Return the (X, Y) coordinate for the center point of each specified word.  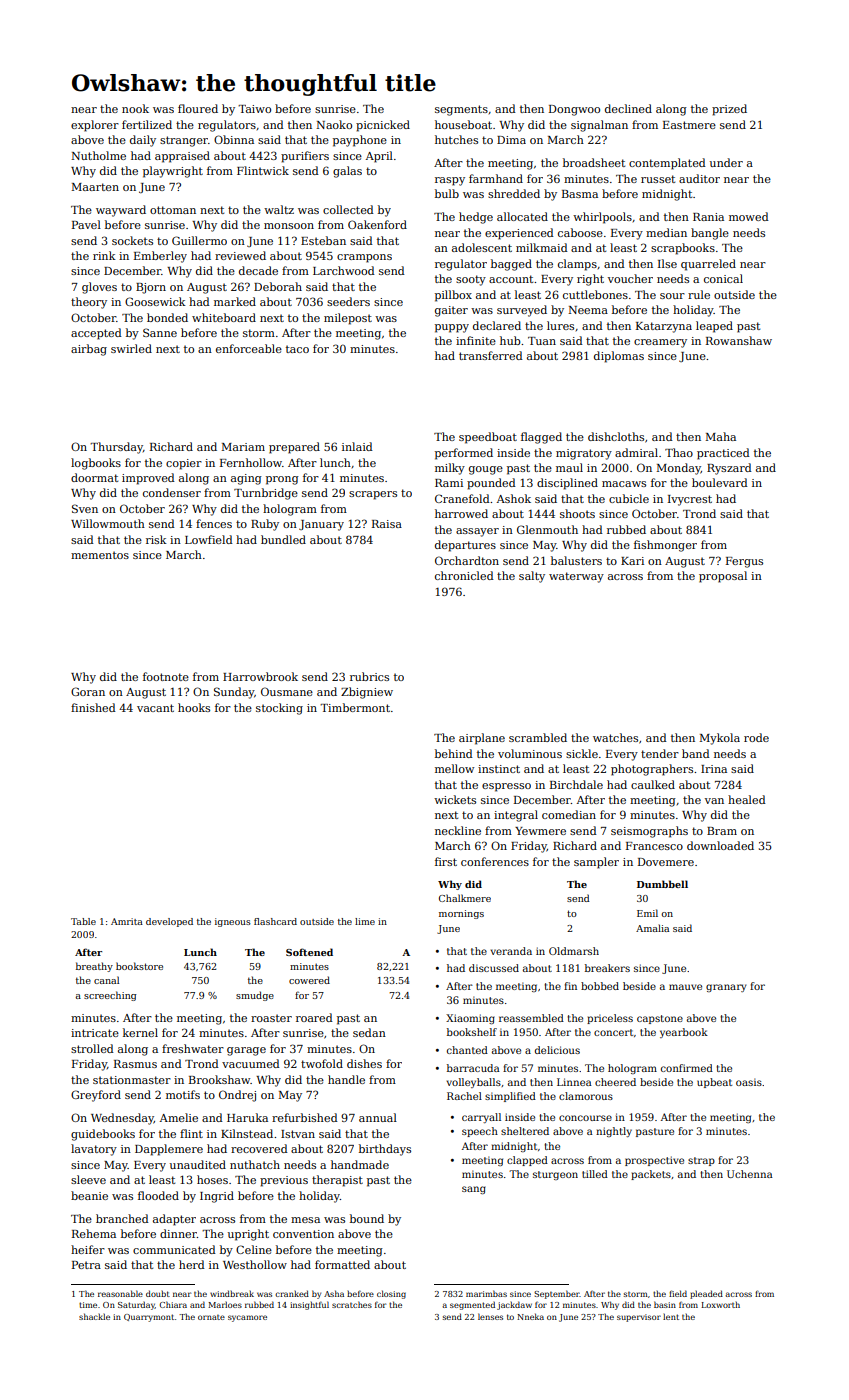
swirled (131, 348)
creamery (660, 343)
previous (284, 1181)
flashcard (275, 921)
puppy (452, 328)
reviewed (240, 255)
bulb (447, 193)
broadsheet (594, 162)
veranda (511, 951)
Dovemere (666, 862)
